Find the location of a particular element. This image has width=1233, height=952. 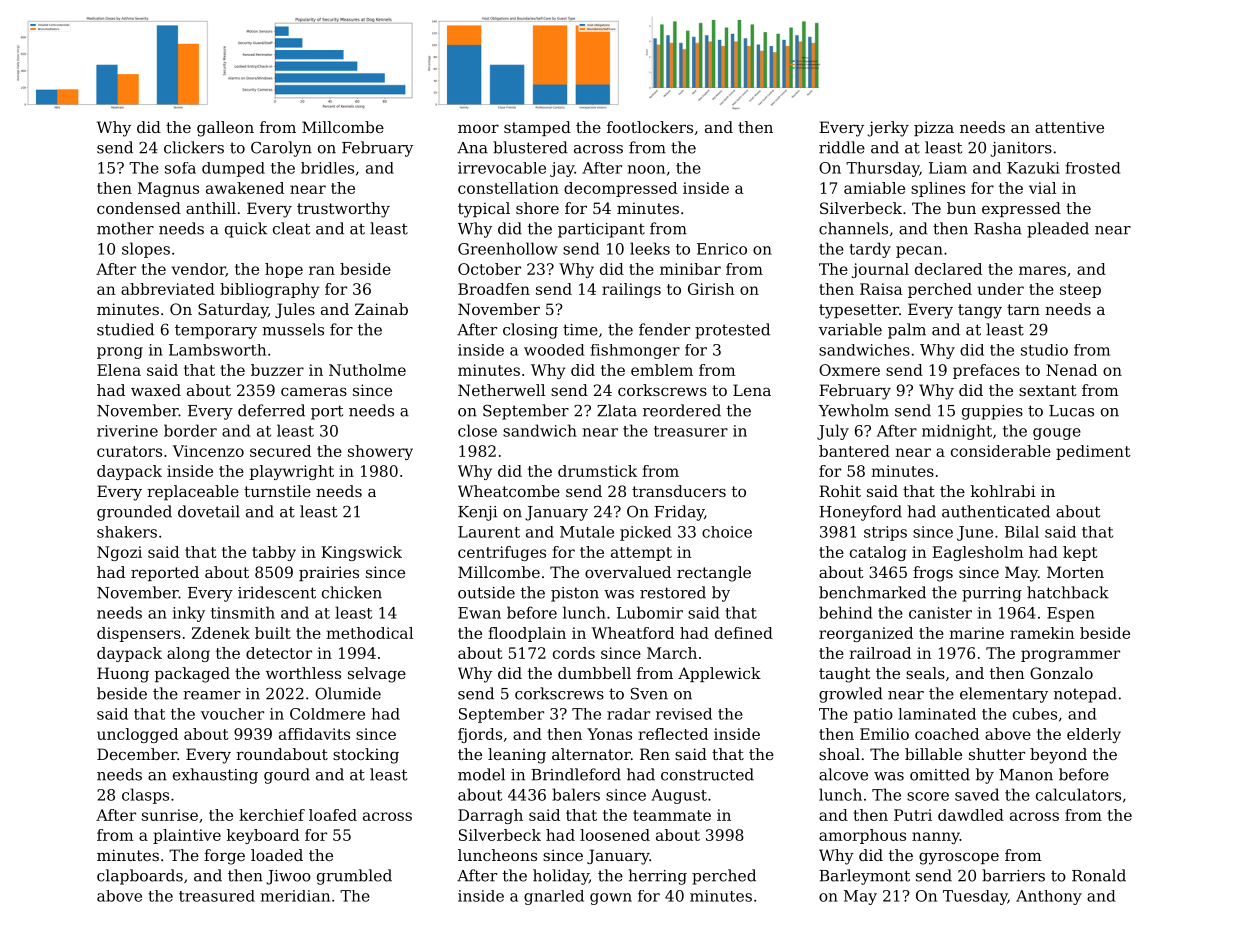

condensed is located at coordinates (139, 208).
